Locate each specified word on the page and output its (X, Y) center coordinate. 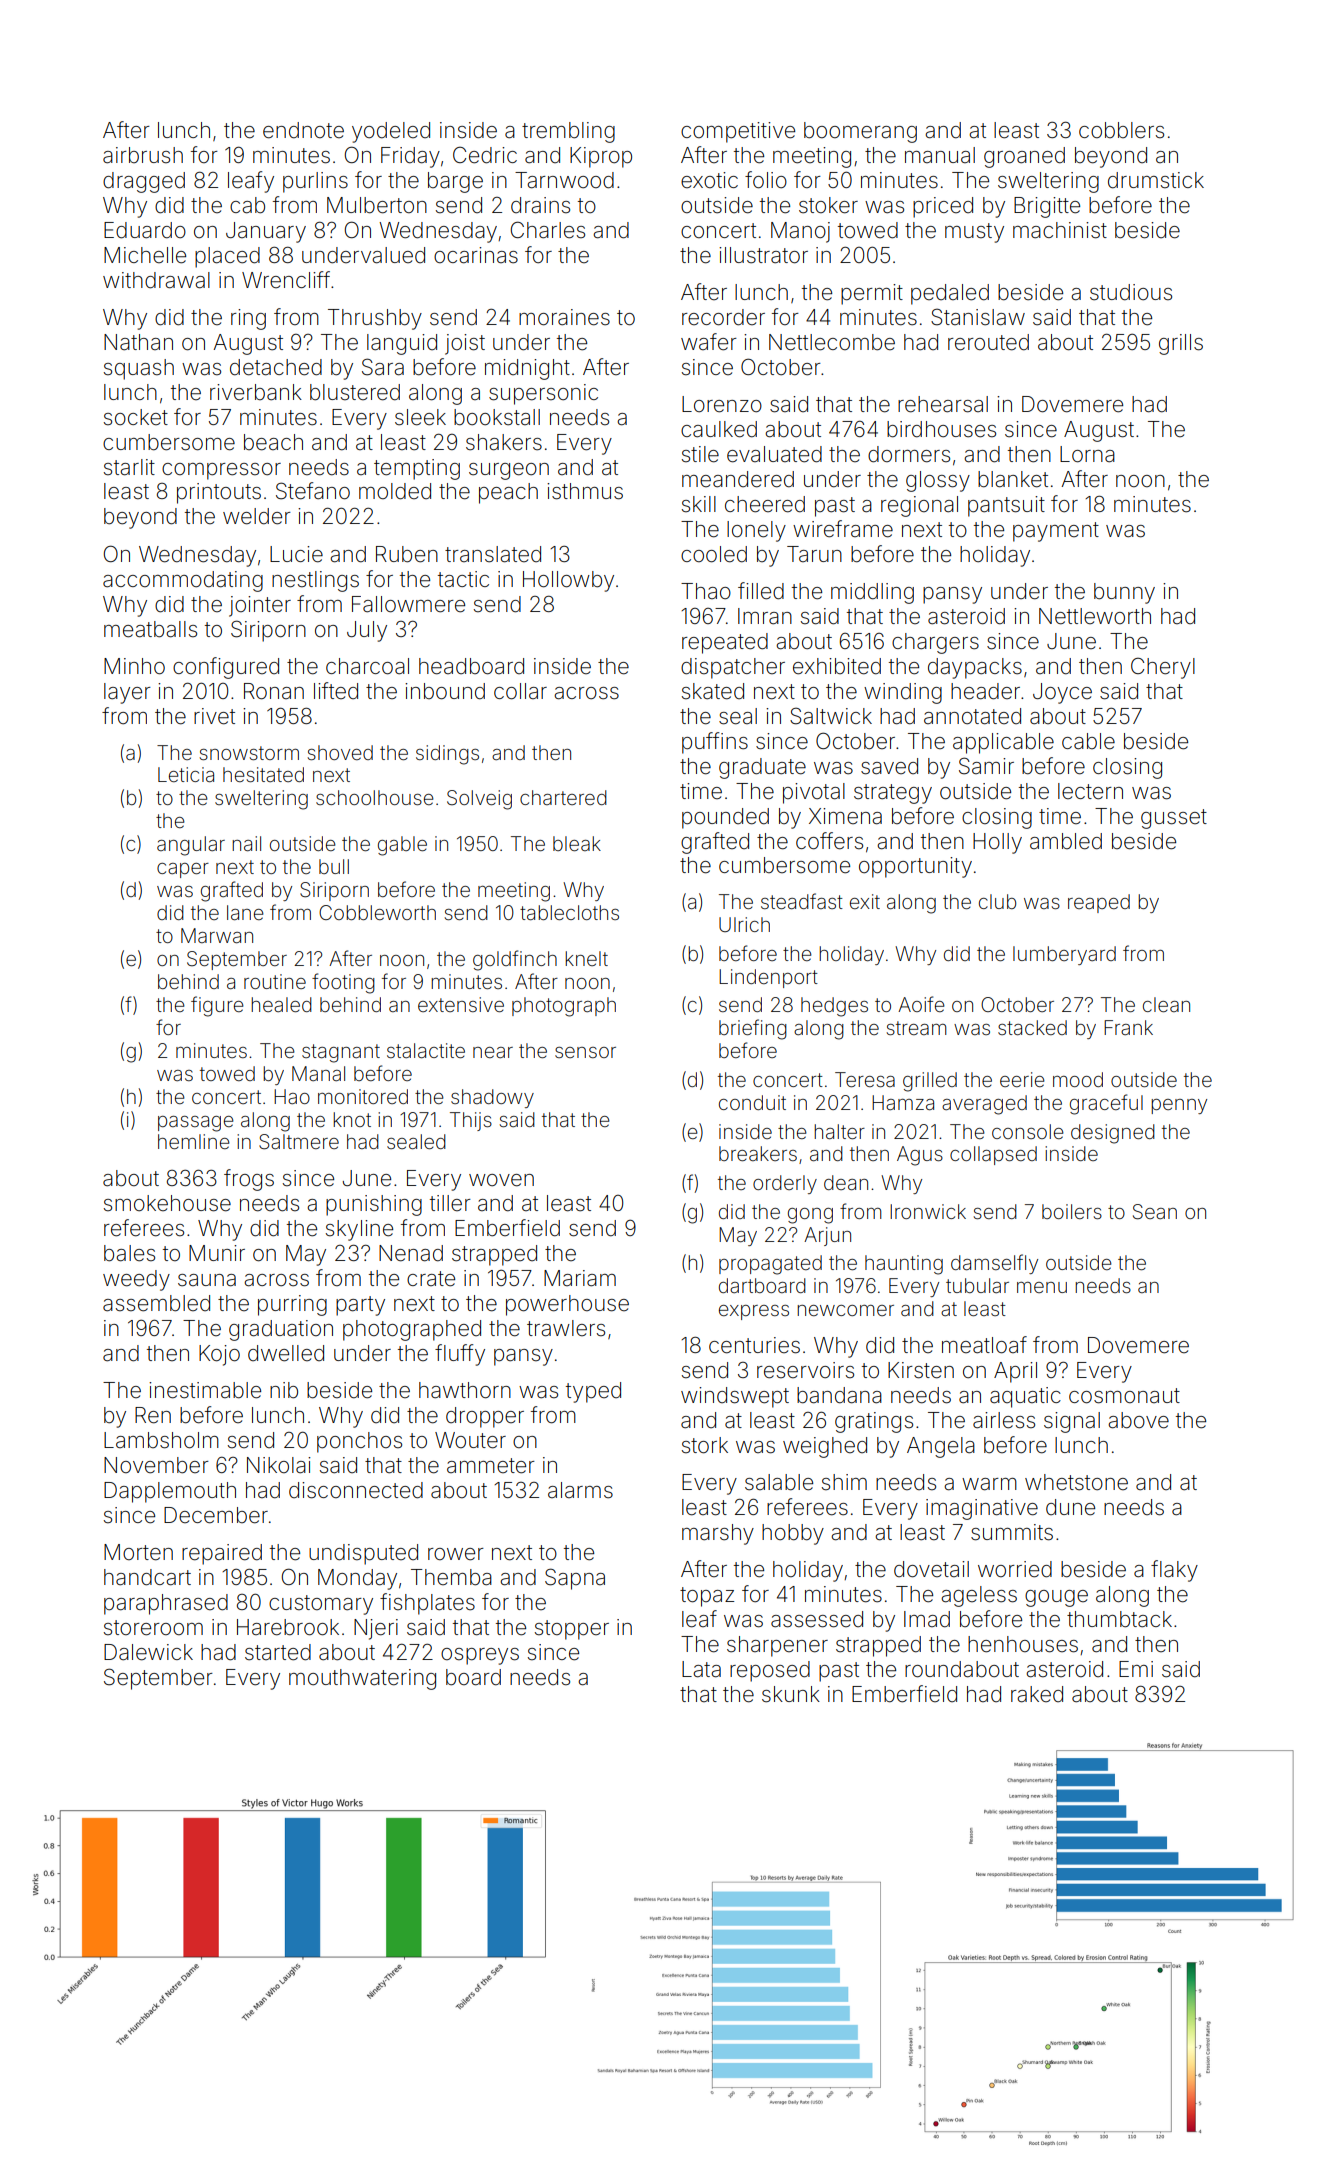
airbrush (143, 155)
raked (1037, 1694)
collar (520, 691)
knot (352, 1119)
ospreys (480, 1656)
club (997, 901)
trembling (568, 132)
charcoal (367, 666)
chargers (935, 643)
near (493, 1052)
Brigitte (1047, 207)
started (278, 1652)
